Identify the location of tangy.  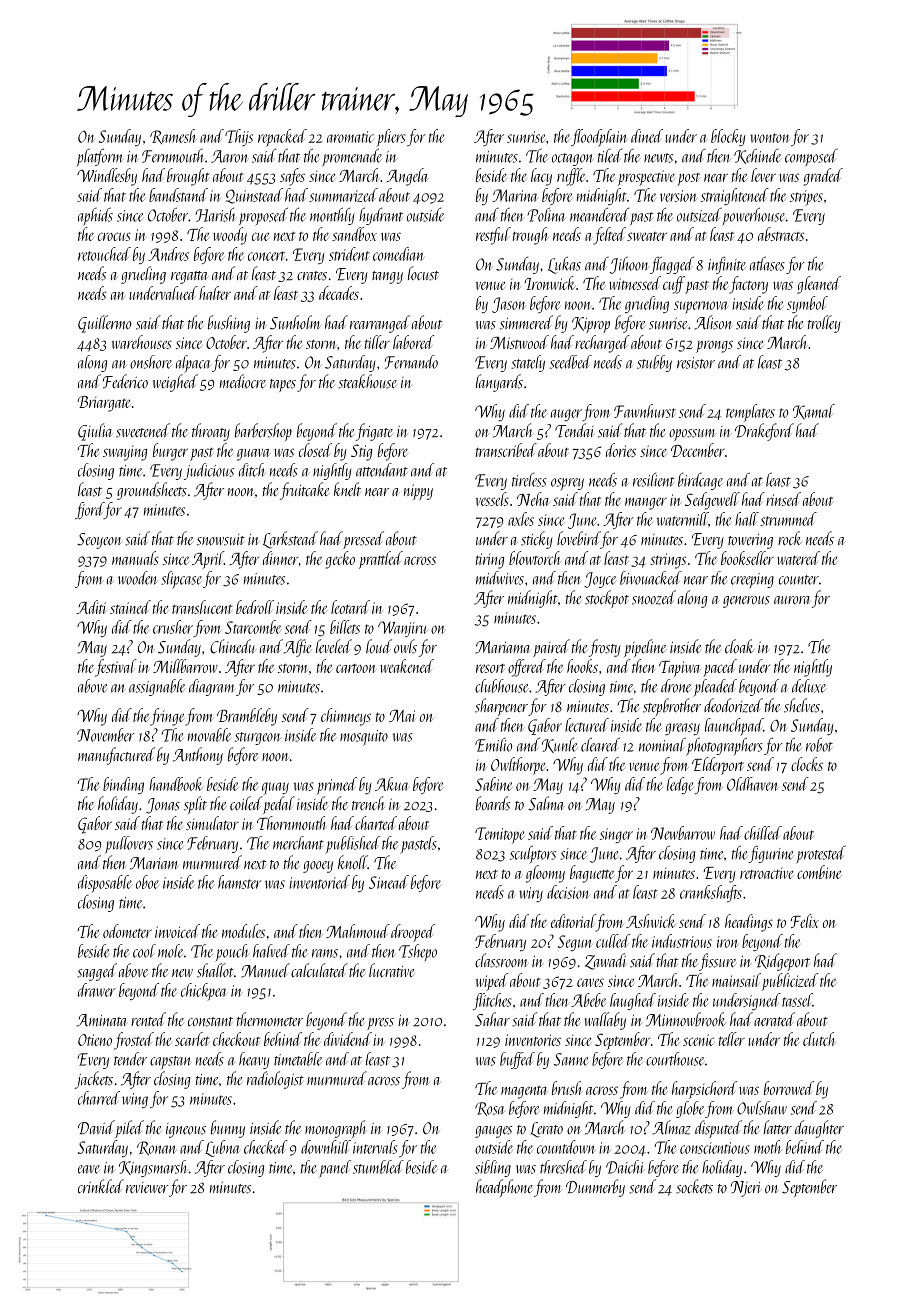
(387, 277).
